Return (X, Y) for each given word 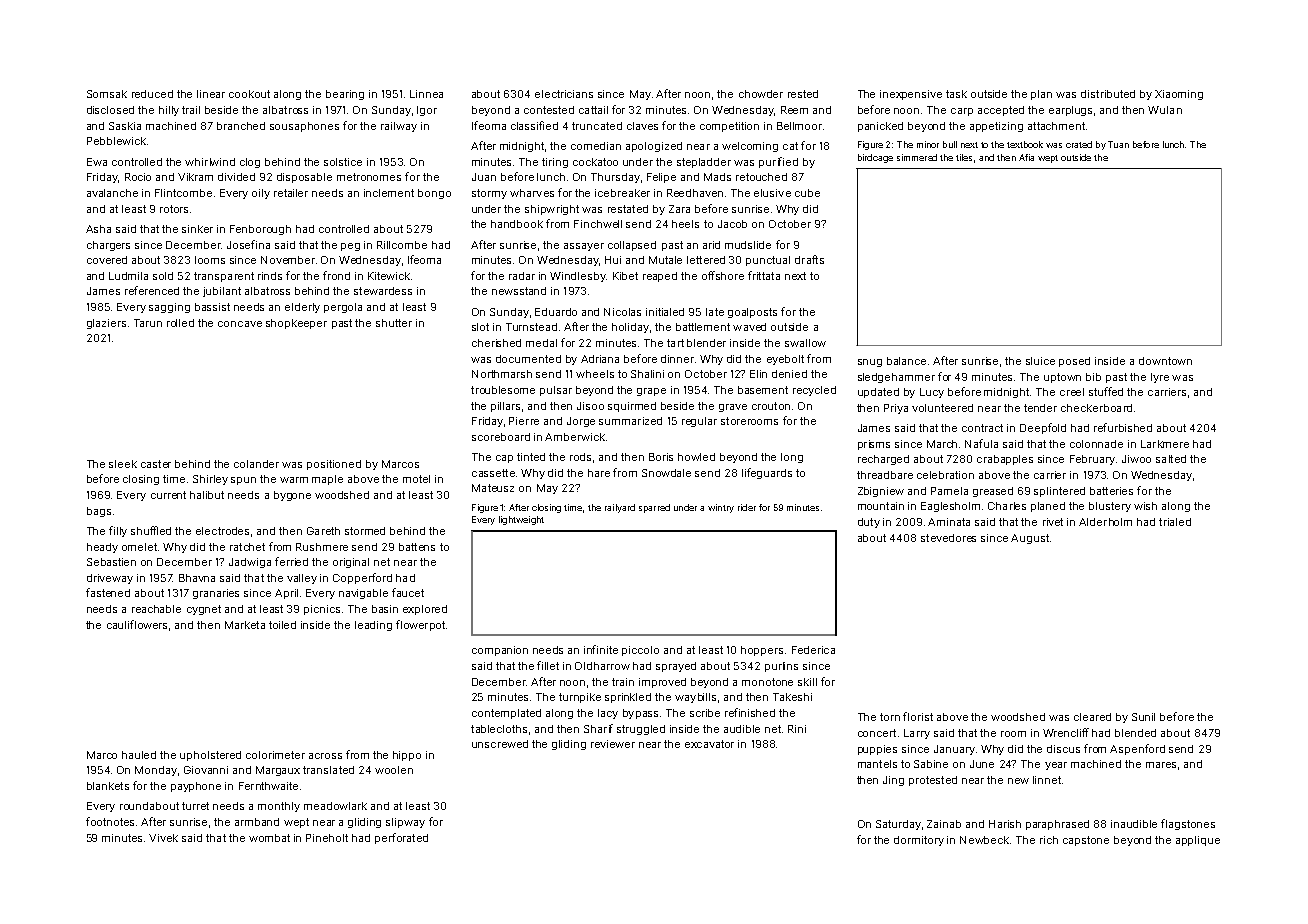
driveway (110, 579)
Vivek (163, 838)
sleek (123, 464)
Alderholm (1105, 522)
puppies (877, 750)
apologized (654, 147)
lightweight (521, 520)
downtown (1165, 361)
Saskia (125, 126)
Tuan (1118, 144)
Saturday (898, 825)
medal (541, 343)
